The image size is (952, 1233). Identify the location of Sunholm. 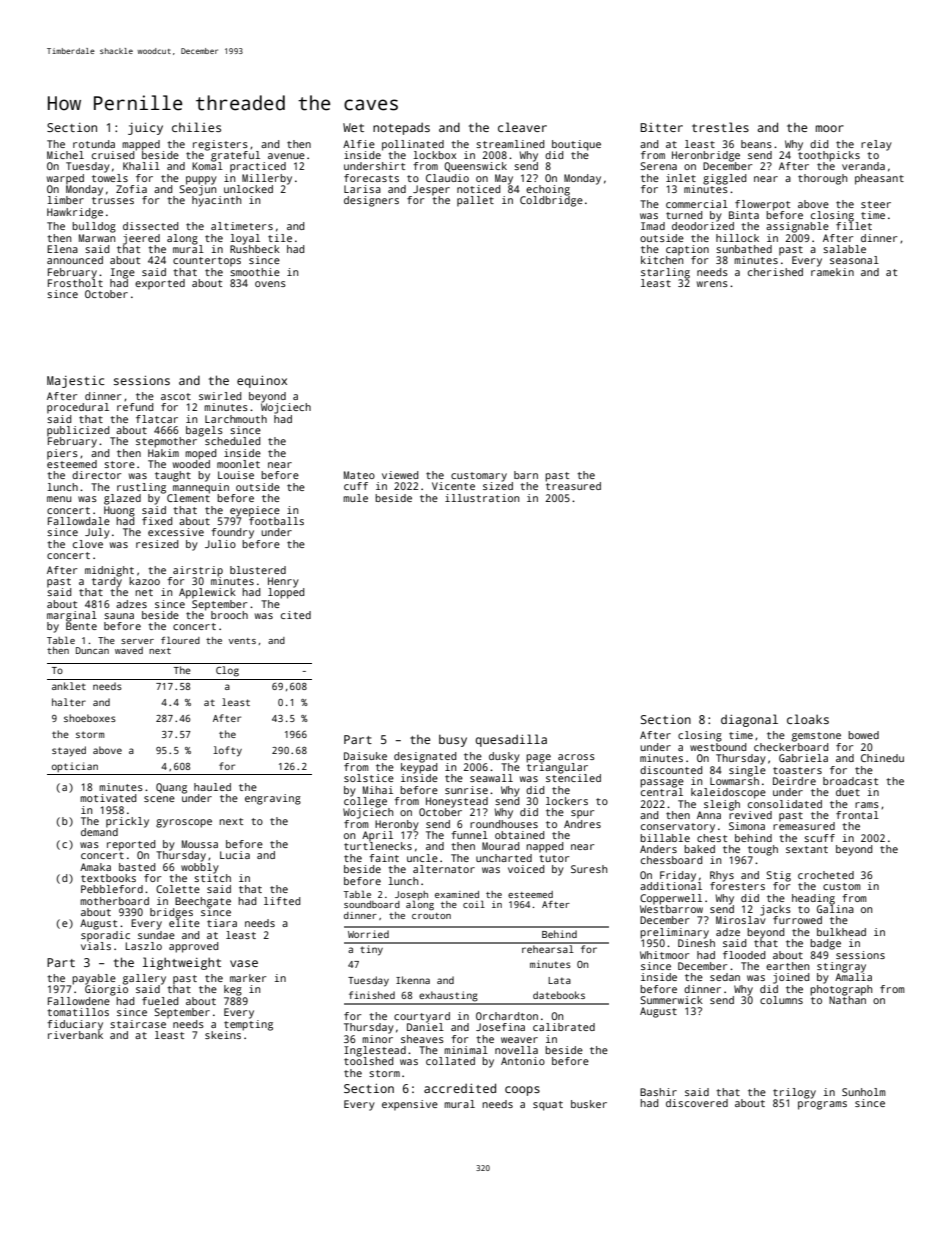
(864, 1092).
